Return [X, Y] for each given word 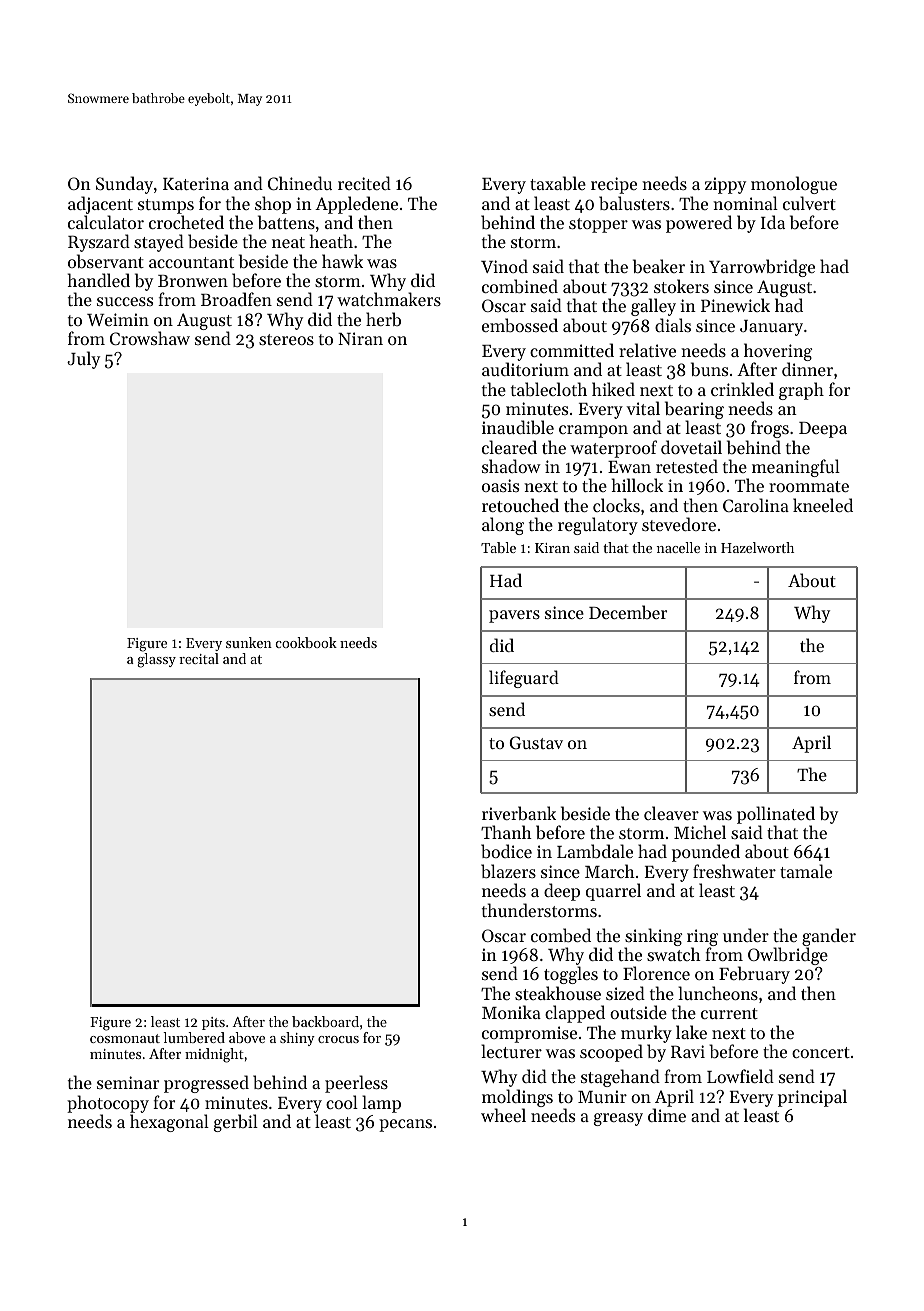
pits [213, 1023]
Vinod [504, 266]
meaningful [796, 468]
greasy [618, 1119]
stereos [286, 339]
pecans [405, 1125]
